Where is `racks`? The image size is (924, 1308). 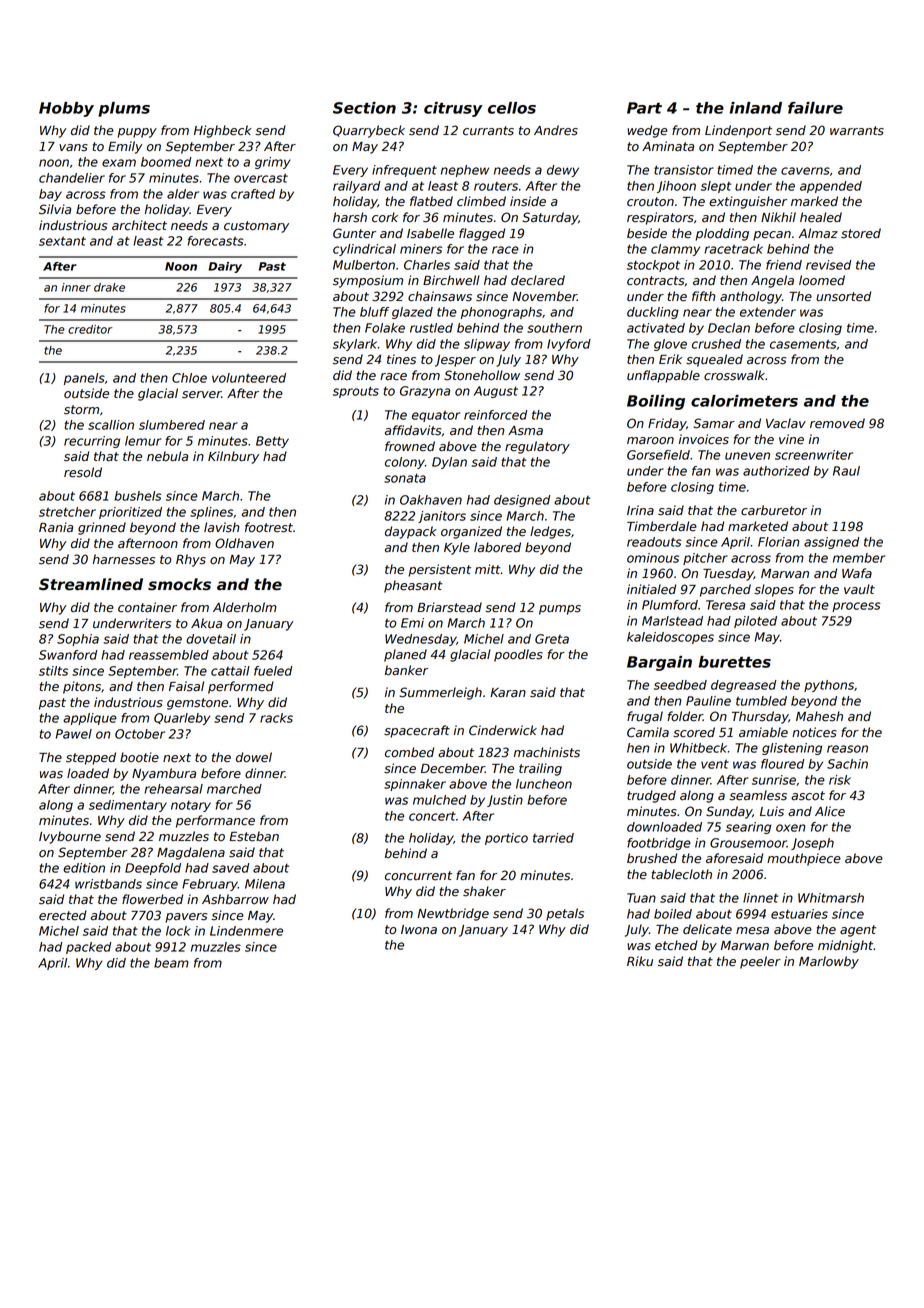 racks is located at coordinates (276, 718).
